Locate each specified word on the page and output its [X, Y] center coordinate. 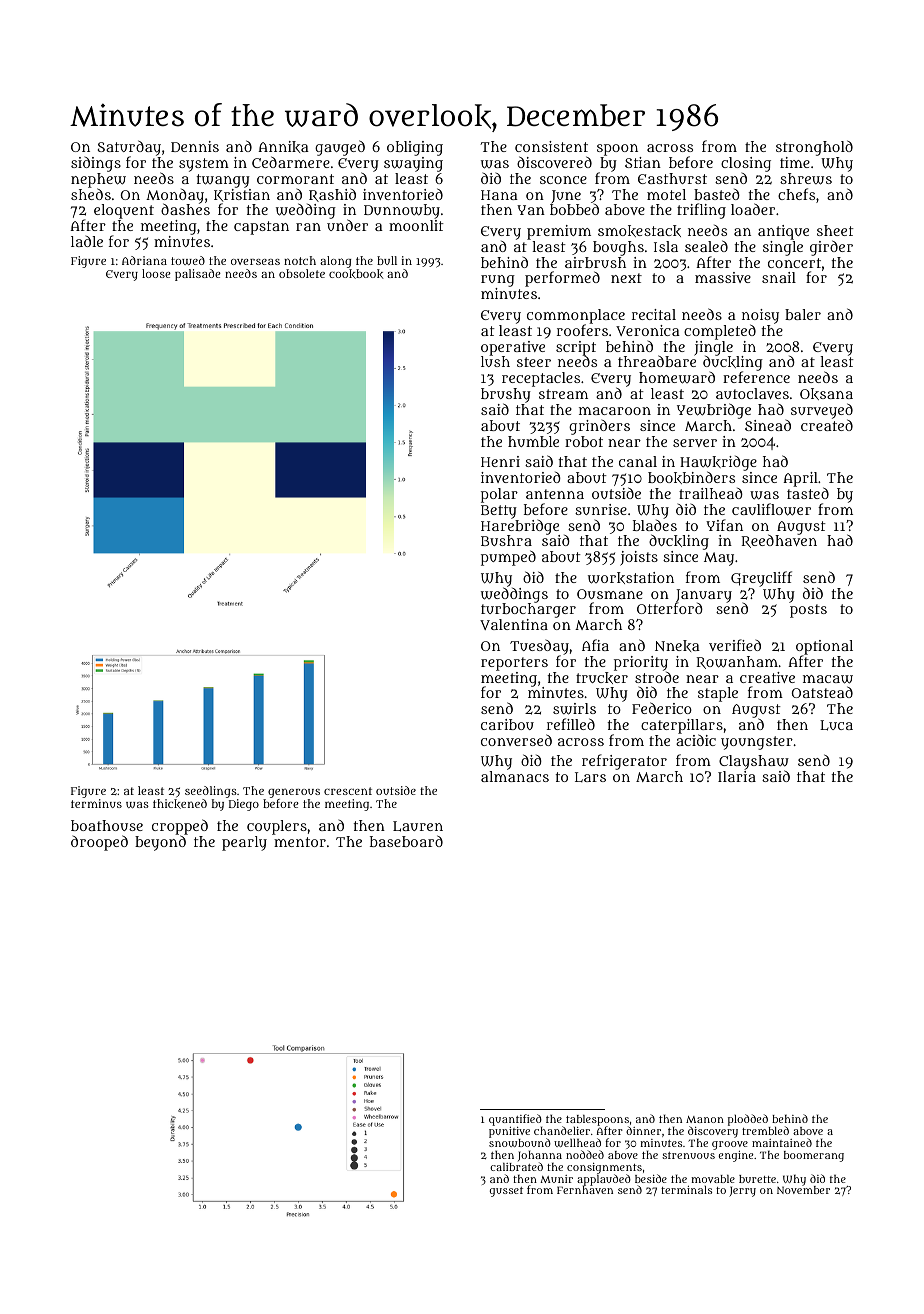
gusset [506, 1192]
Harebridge [520, 527]
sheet [835, 230]
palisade [198, 275]
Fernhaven [585, 1190]
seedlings [211, 792]
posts [808, 611]
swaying [413, 164]
